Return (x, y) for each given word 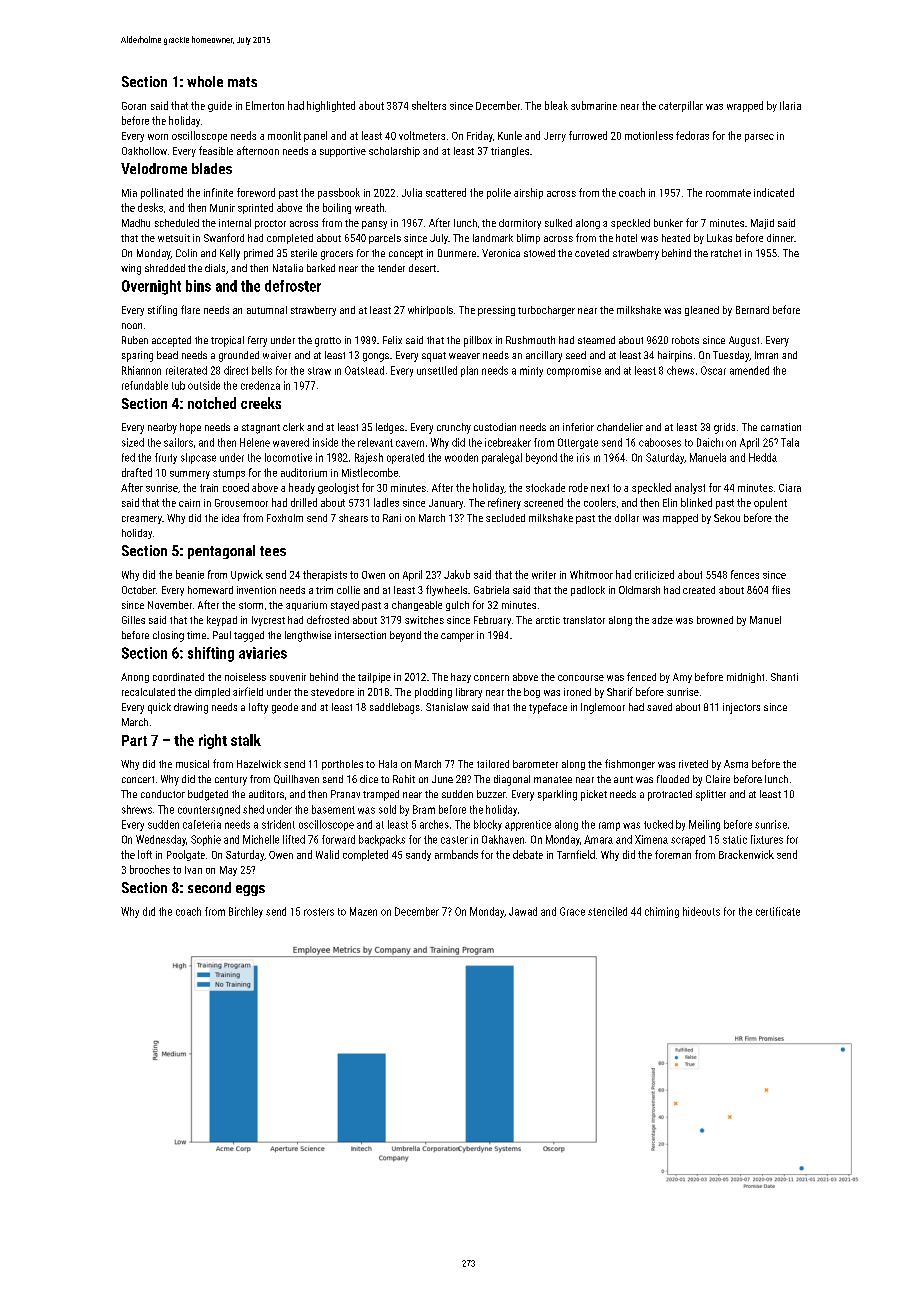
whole (205, 81)
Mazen (363, 911)
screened (543, 502)
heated (676, 238)
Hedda (763, 457)
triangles (510, 152)
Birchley (246, 912)
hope (190, 428)
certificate (778, 911)
